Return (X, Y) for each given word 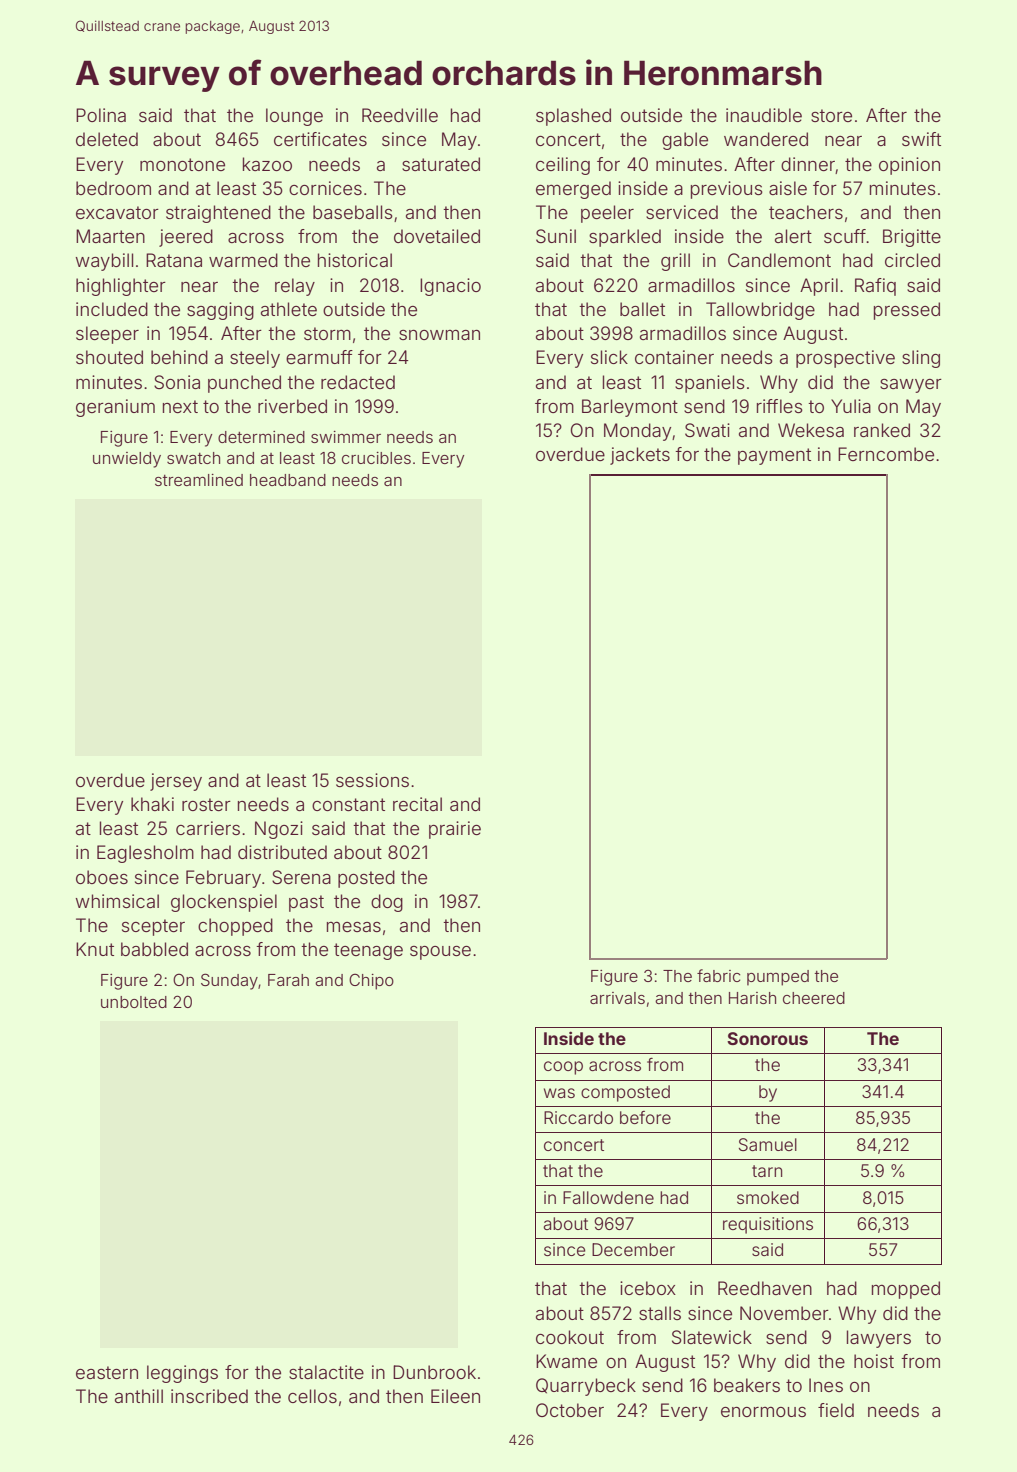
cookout (570, 1337)
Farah (288, 980)
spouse (440, 953)
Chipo (371, 981)
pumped (778, 978)
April (819, 287)
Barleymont (630, 408)
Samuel (768, 1144)
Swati (707, 430)
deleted (107, 139)
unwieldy (127, 460)
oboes (102, 877)
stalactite (326, 1372)
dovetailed (437, 236)
